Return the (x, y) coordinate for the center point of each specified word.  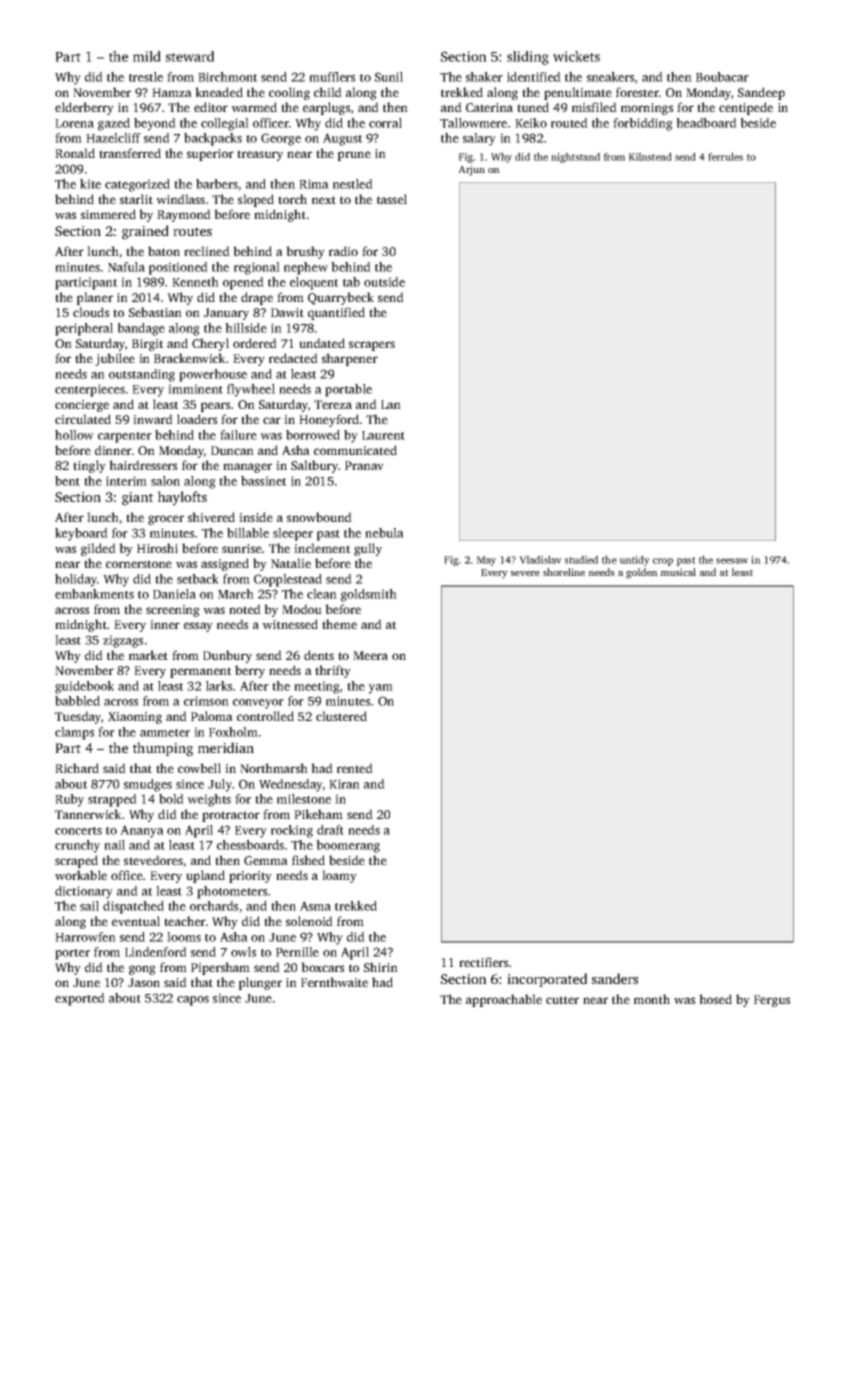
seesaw (732, 561)
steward (190, 56)
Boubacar (722, 77)
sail (89, 906)
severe (525, 573)
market (148, 655)
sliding (528, 58)
